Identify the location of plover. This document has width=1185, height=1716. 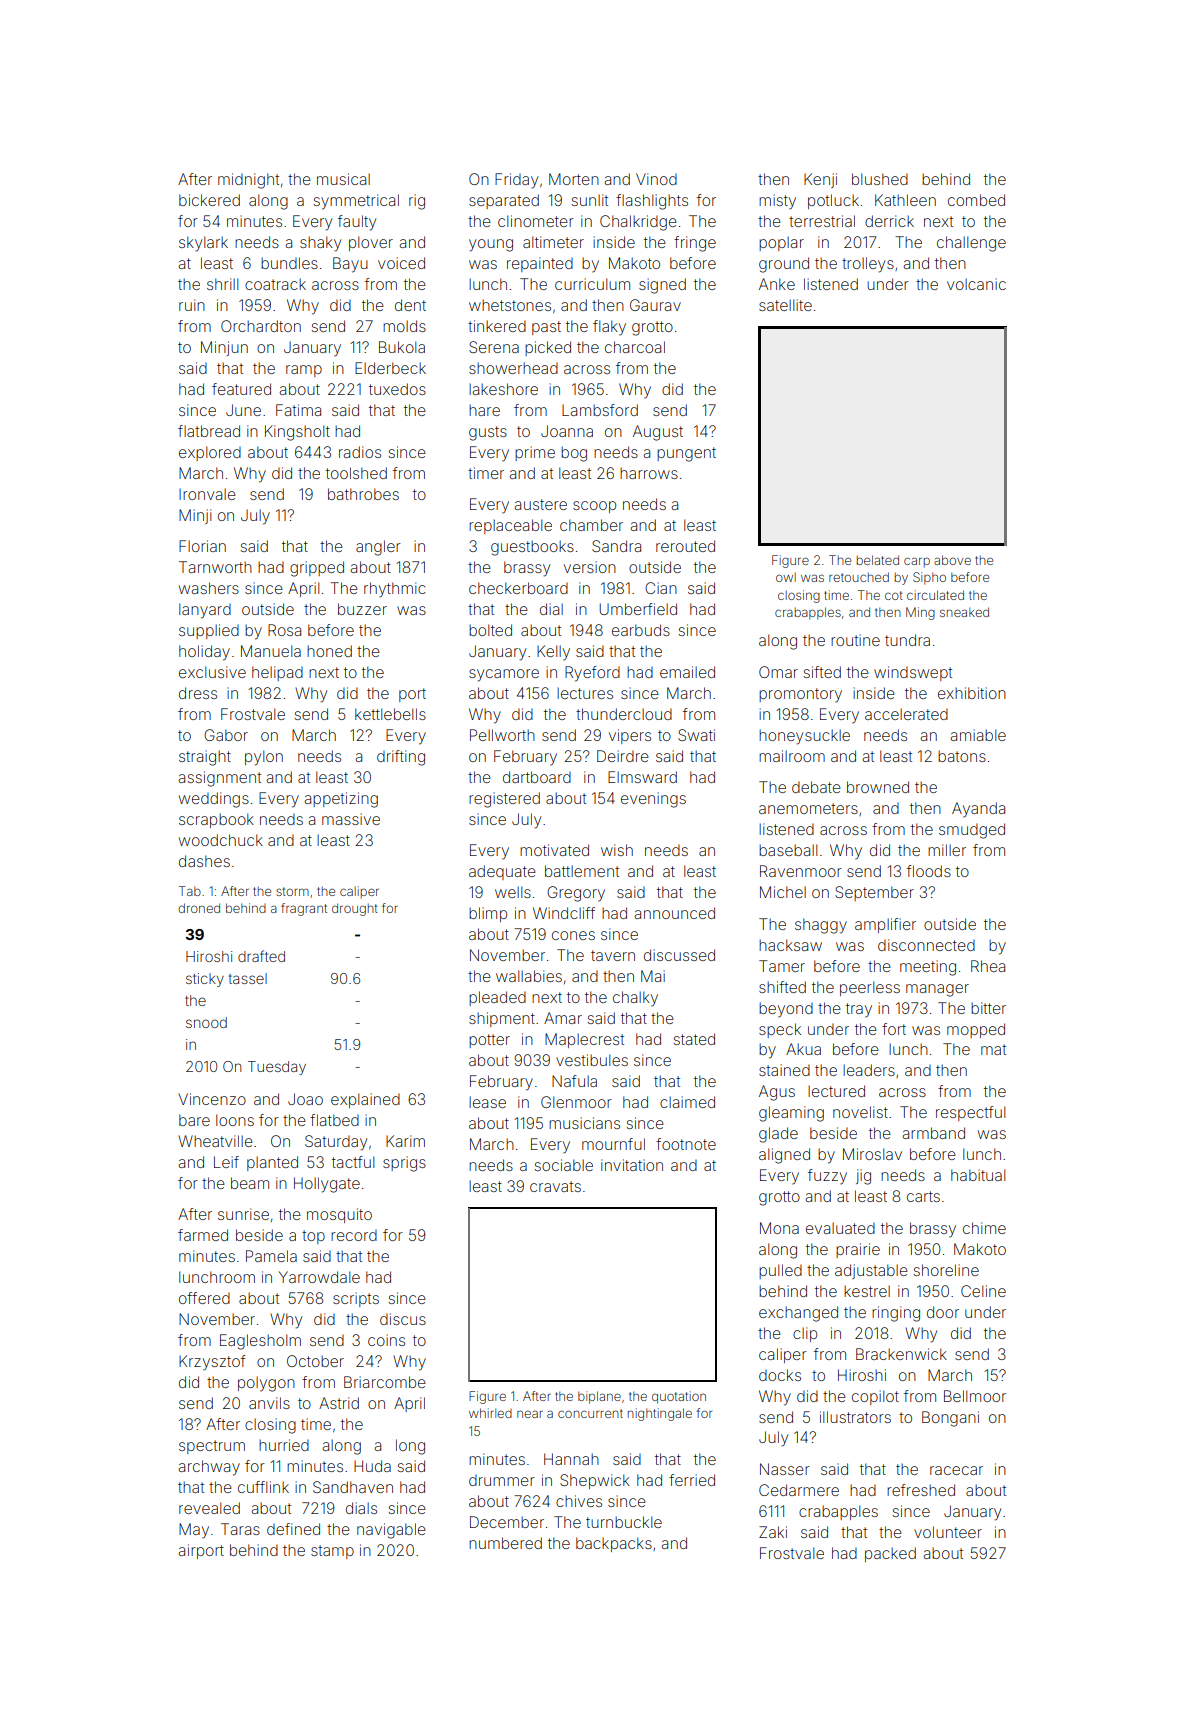
(371, 243).
